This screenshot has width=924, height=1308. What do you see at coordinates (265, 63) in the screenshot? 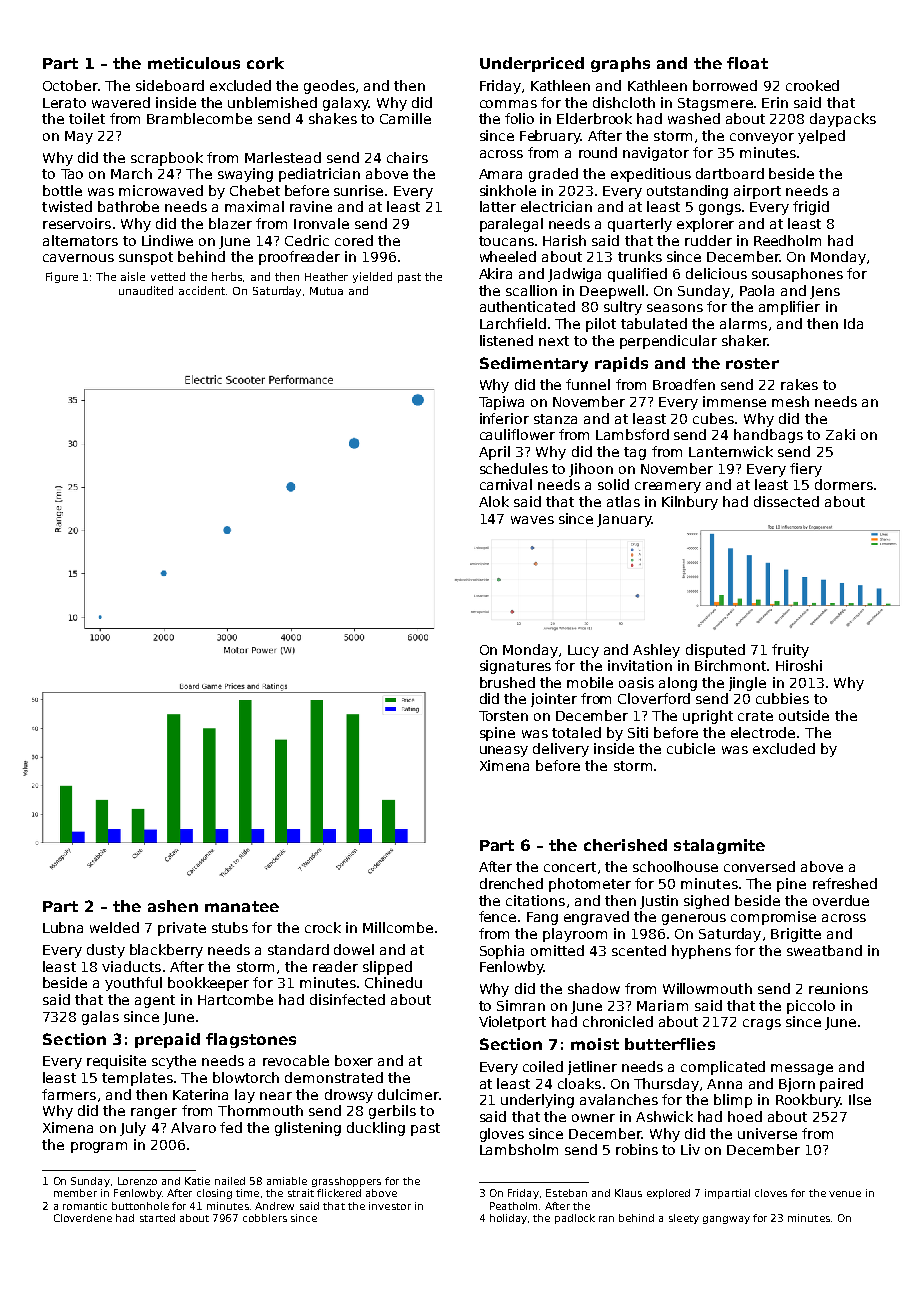
I see `cork` at bounding box center [265, 63].
